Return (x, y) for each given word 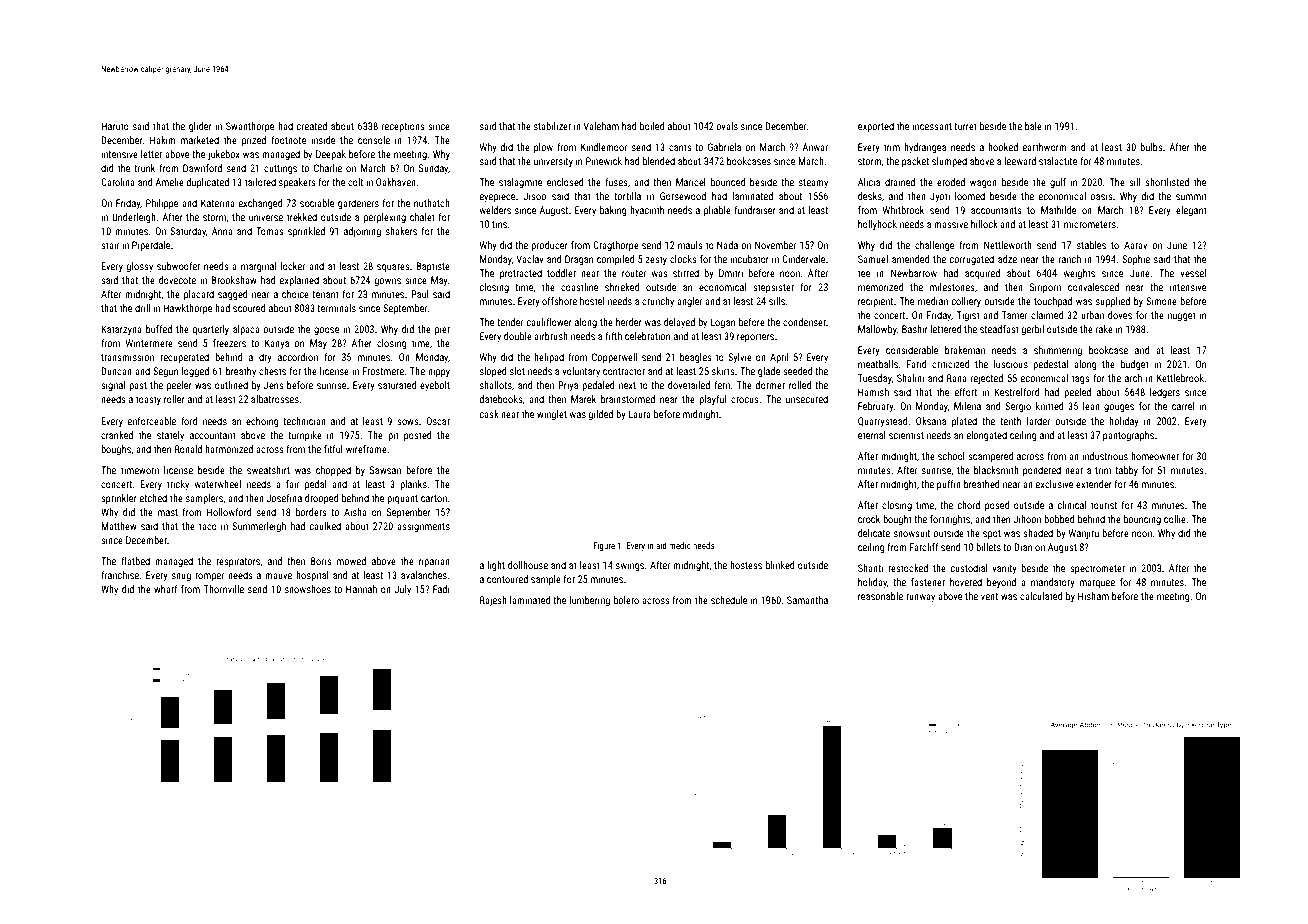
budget (1135, 365)
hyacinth (647, 211)
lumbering (590, 601)
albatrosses (275, 399)
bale (1033, 126)
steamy (813, 183)
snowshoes (308, 589)
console (374, 140)
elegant (1191, 211)
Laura (639, 414)
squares (393, 268)
